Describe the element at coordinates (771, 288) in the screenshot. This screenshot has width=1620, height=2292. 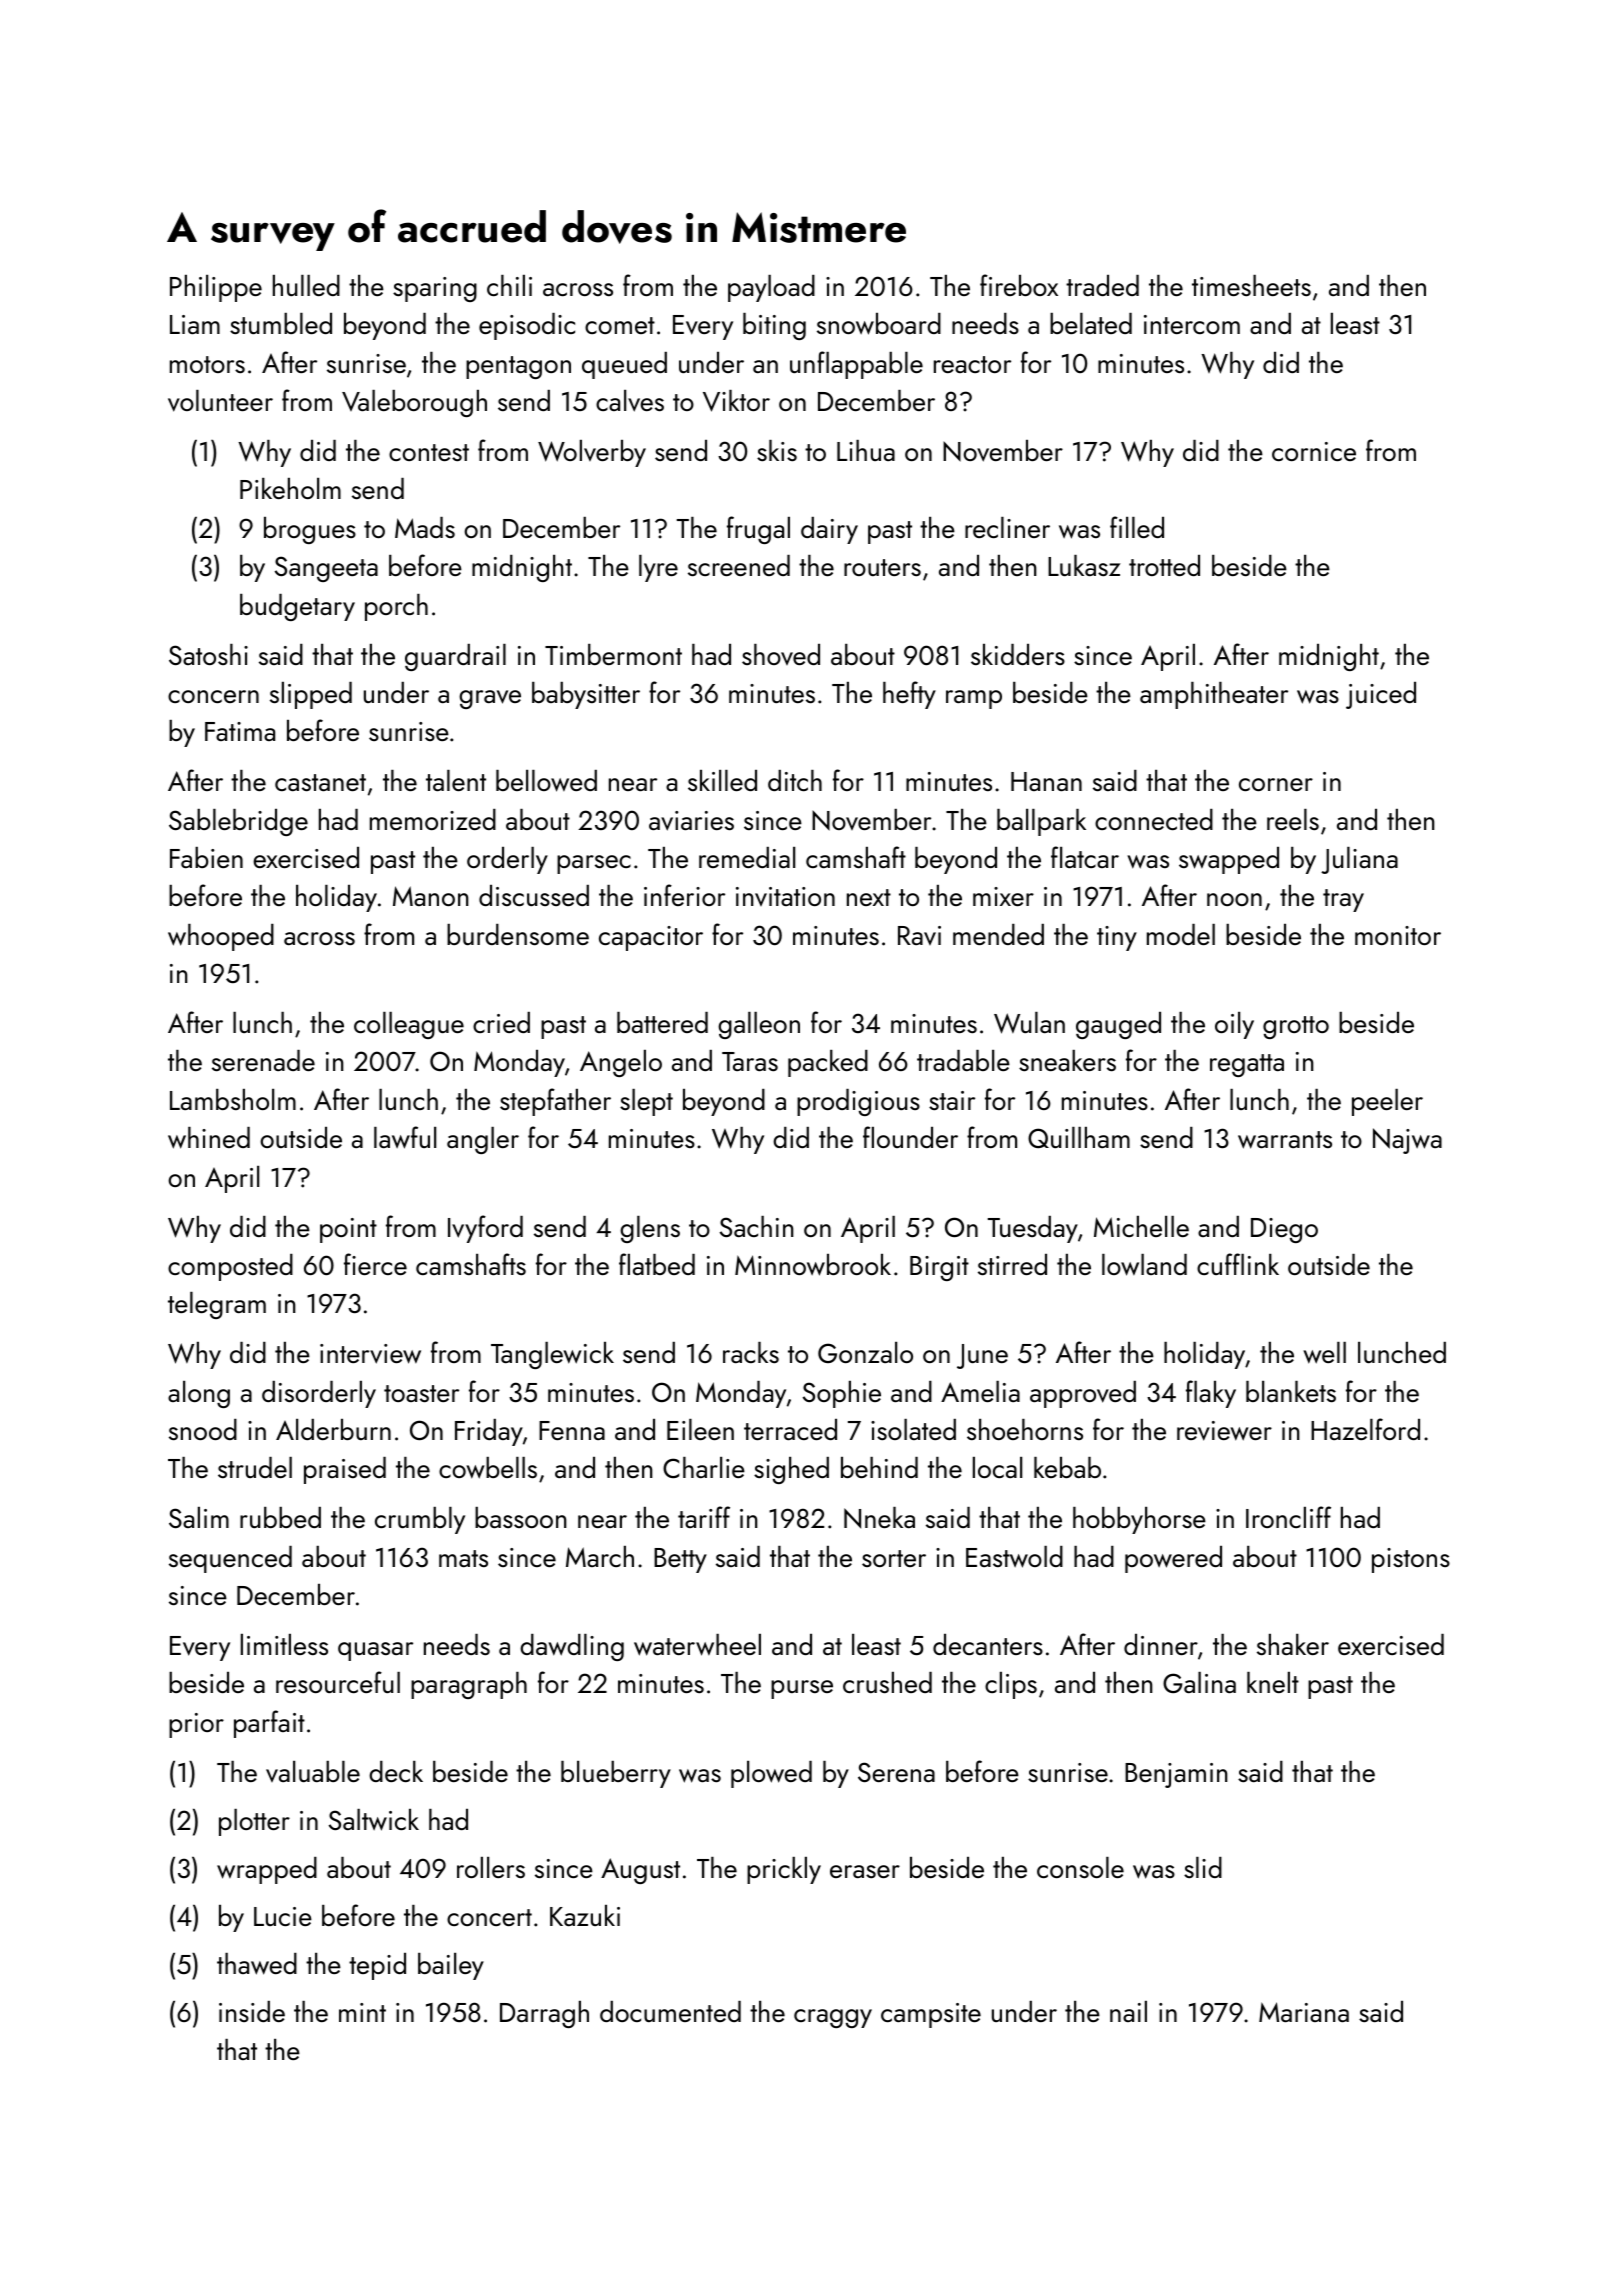
I see `payload` at that location.
